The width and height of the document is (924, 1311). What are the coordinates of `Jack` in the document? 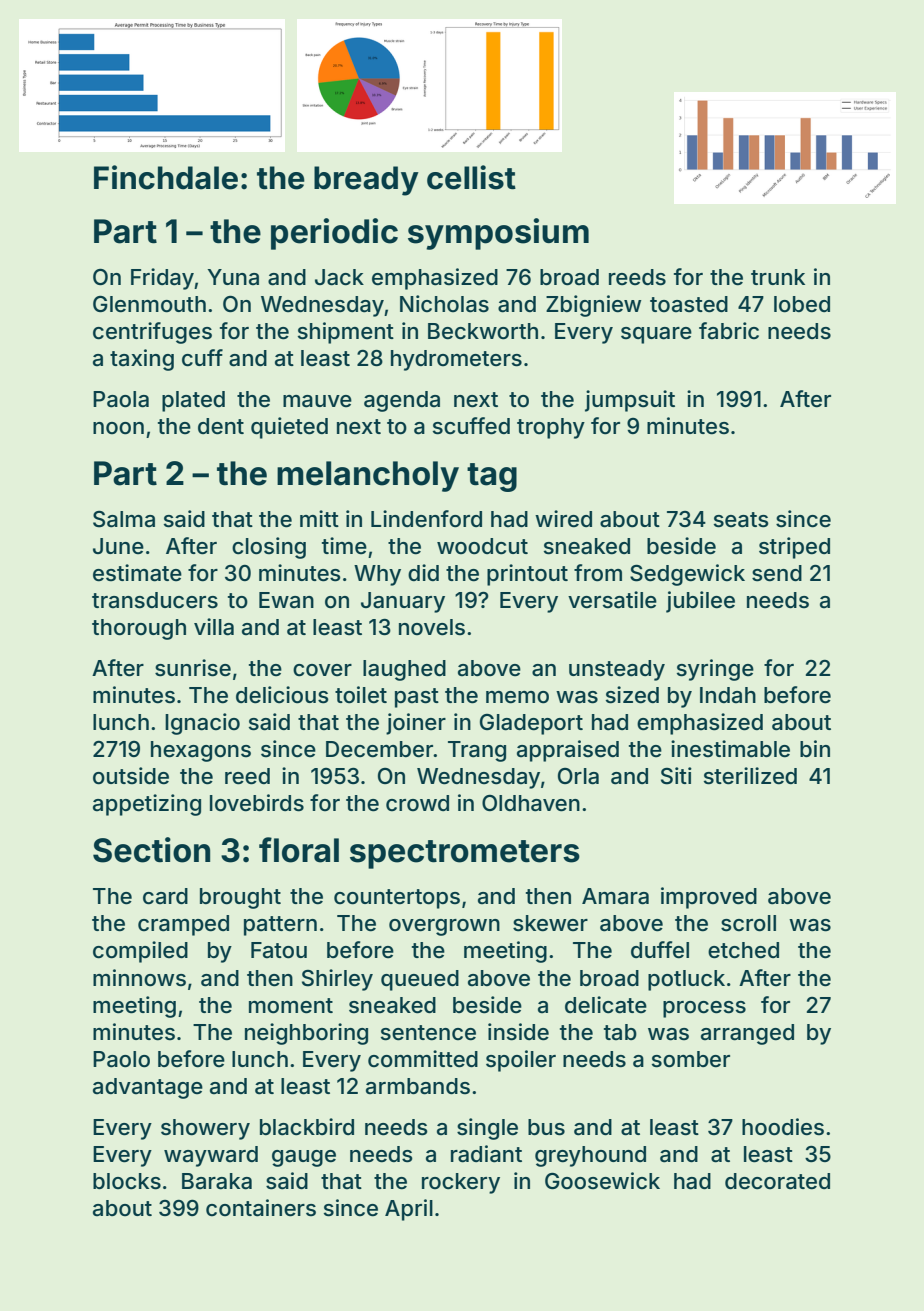 It's located at (339, 277).
